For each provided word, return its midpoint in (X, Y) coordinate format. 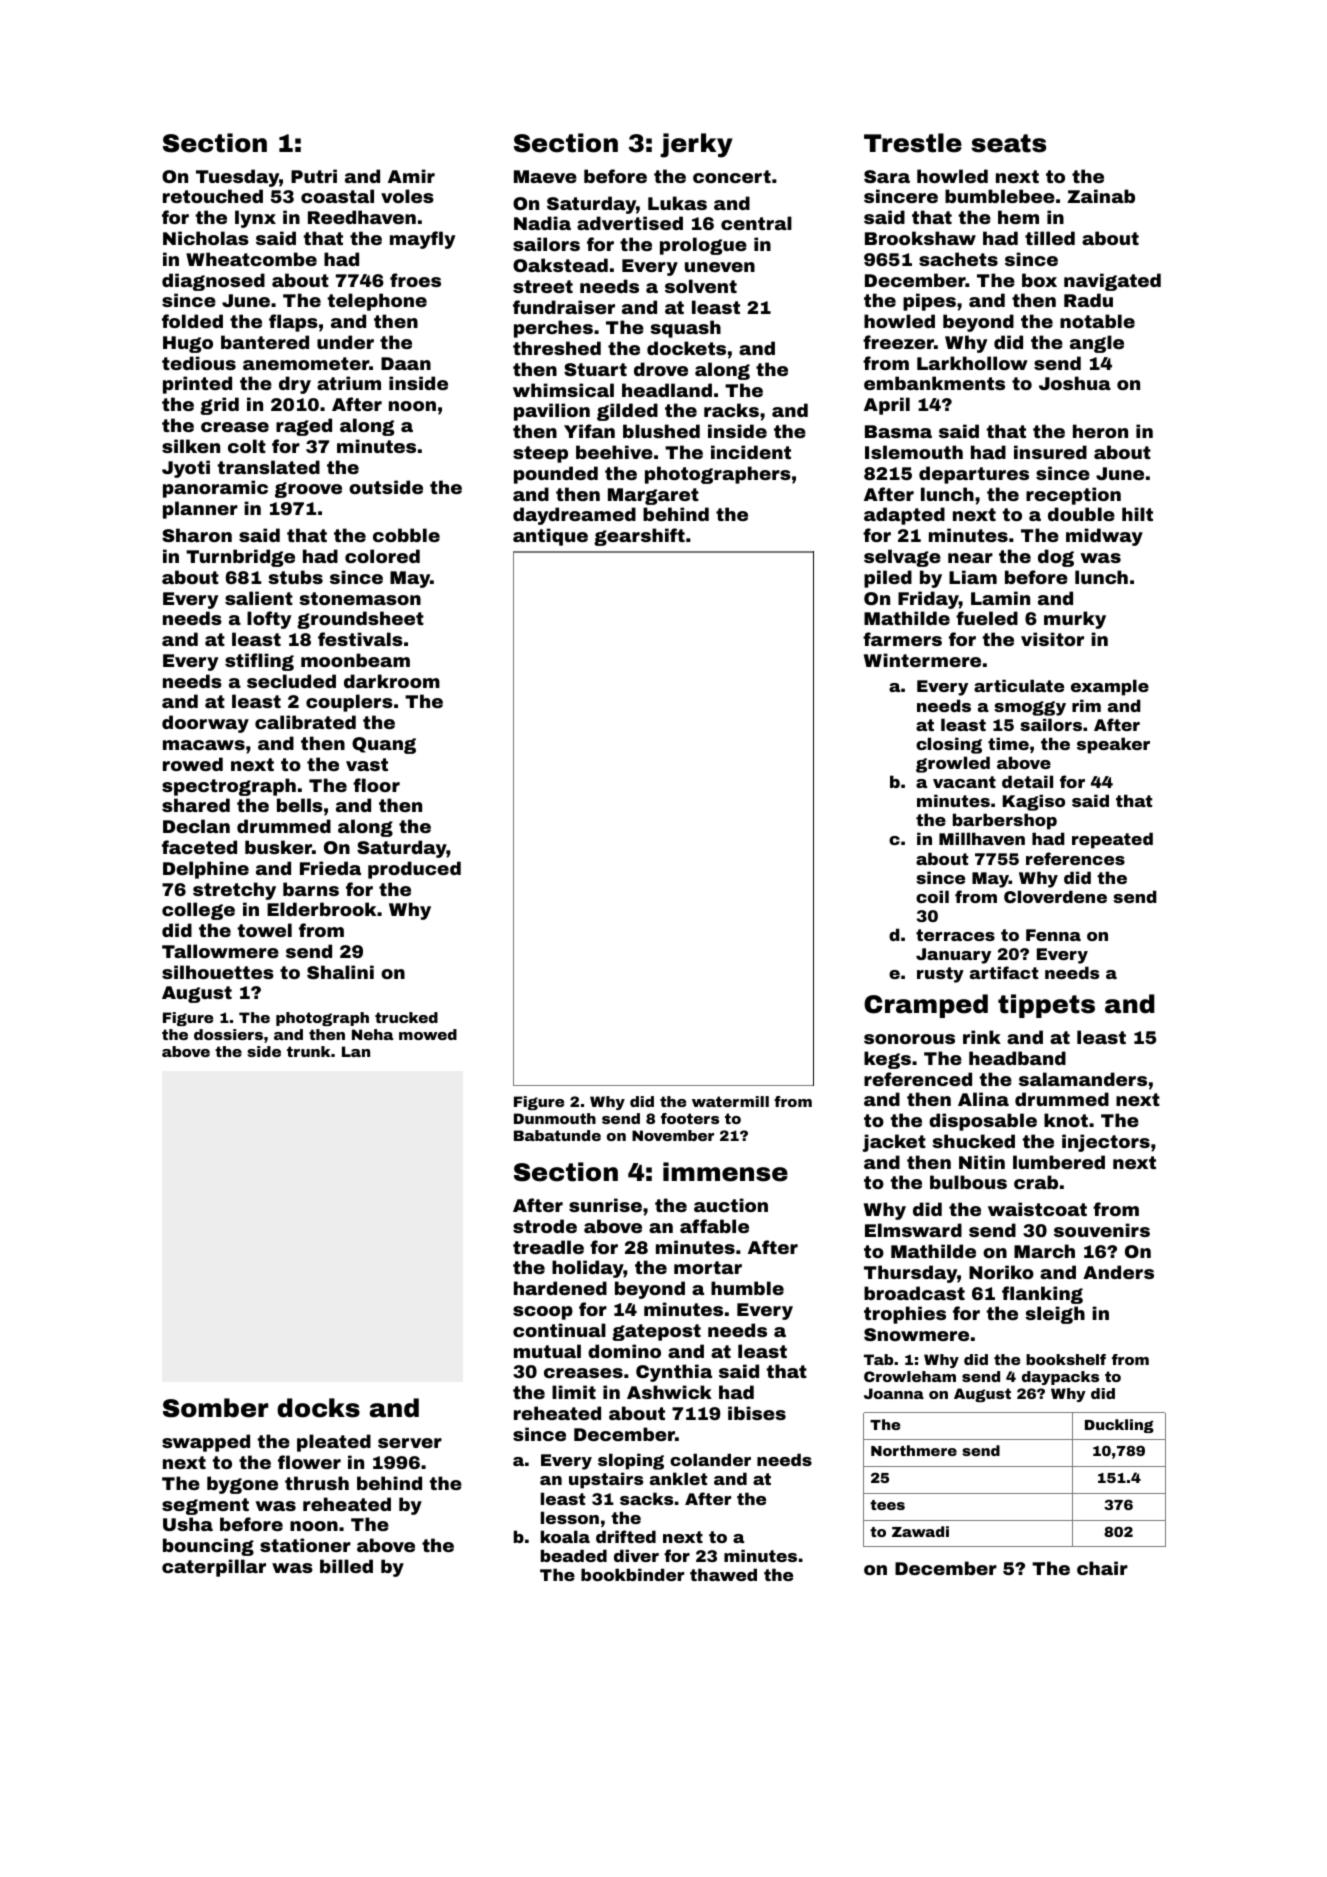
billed (346, 1566)
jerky (696, 145)
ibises (757, 1413)
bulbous (968, 1182)
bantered (265, 342)
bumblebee (1000, 196)
